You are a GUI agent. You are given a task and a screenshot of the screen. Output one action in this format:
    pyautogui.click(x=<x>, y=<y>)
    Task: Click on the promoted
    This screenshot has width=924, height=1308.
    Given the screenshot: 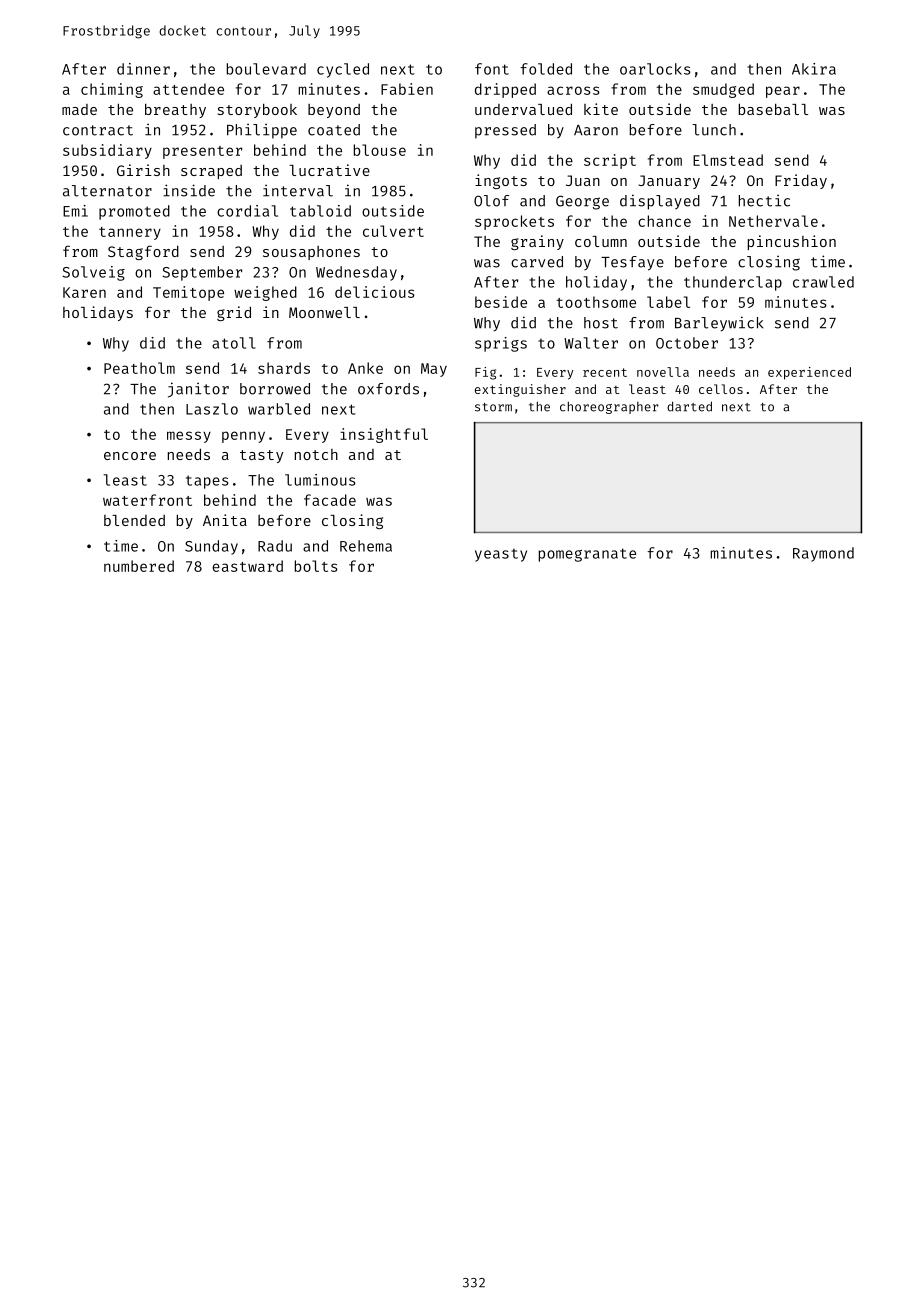 What is the action you would take?
    pyautogui.click(x=134, y=212)
